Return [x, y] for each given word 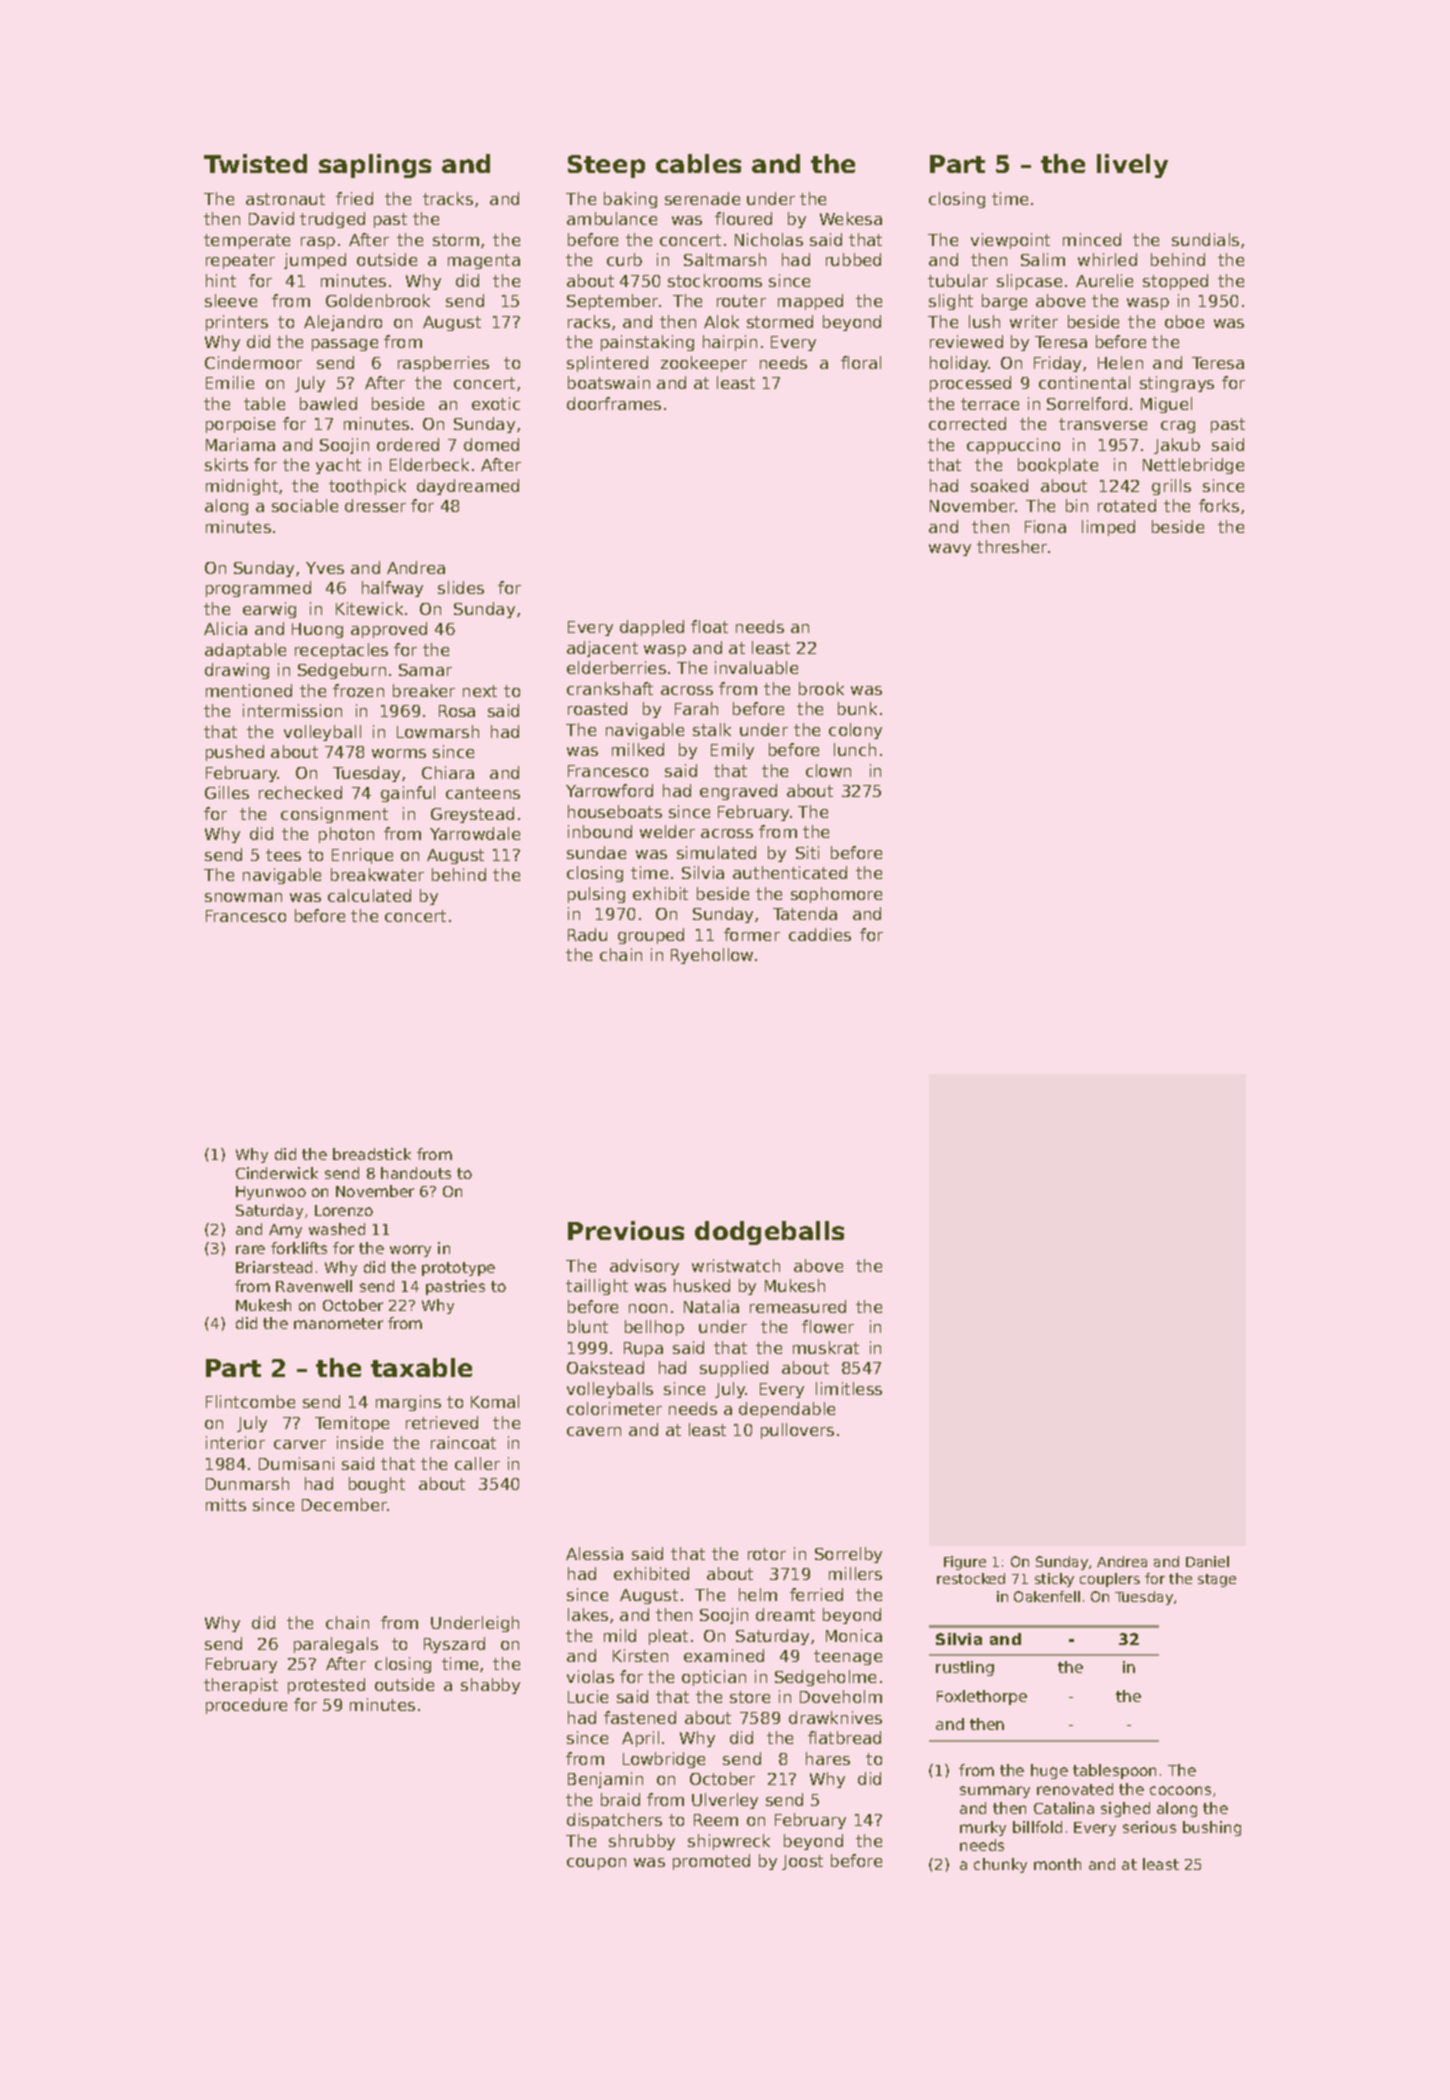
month [1057, 1864]
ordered [408, 444]
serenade [702, 198]
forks [1219, 505]
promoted [711, 1862]
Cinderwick [277, 1173]
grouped [651, 936]
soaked [999, 485]
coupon [596, 1864]
